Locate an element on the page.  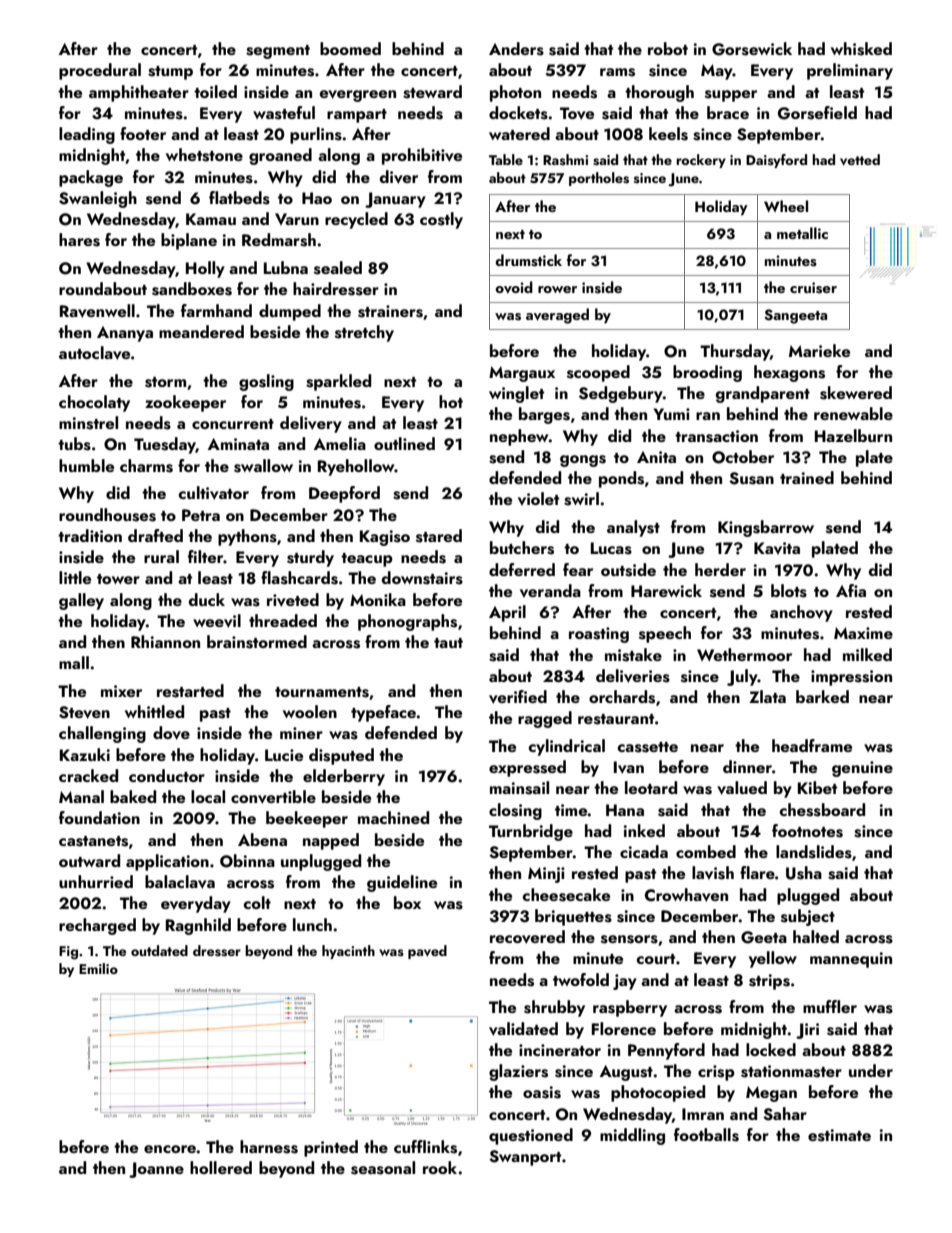
Wethermoor is located at coordinates (744, 654).
